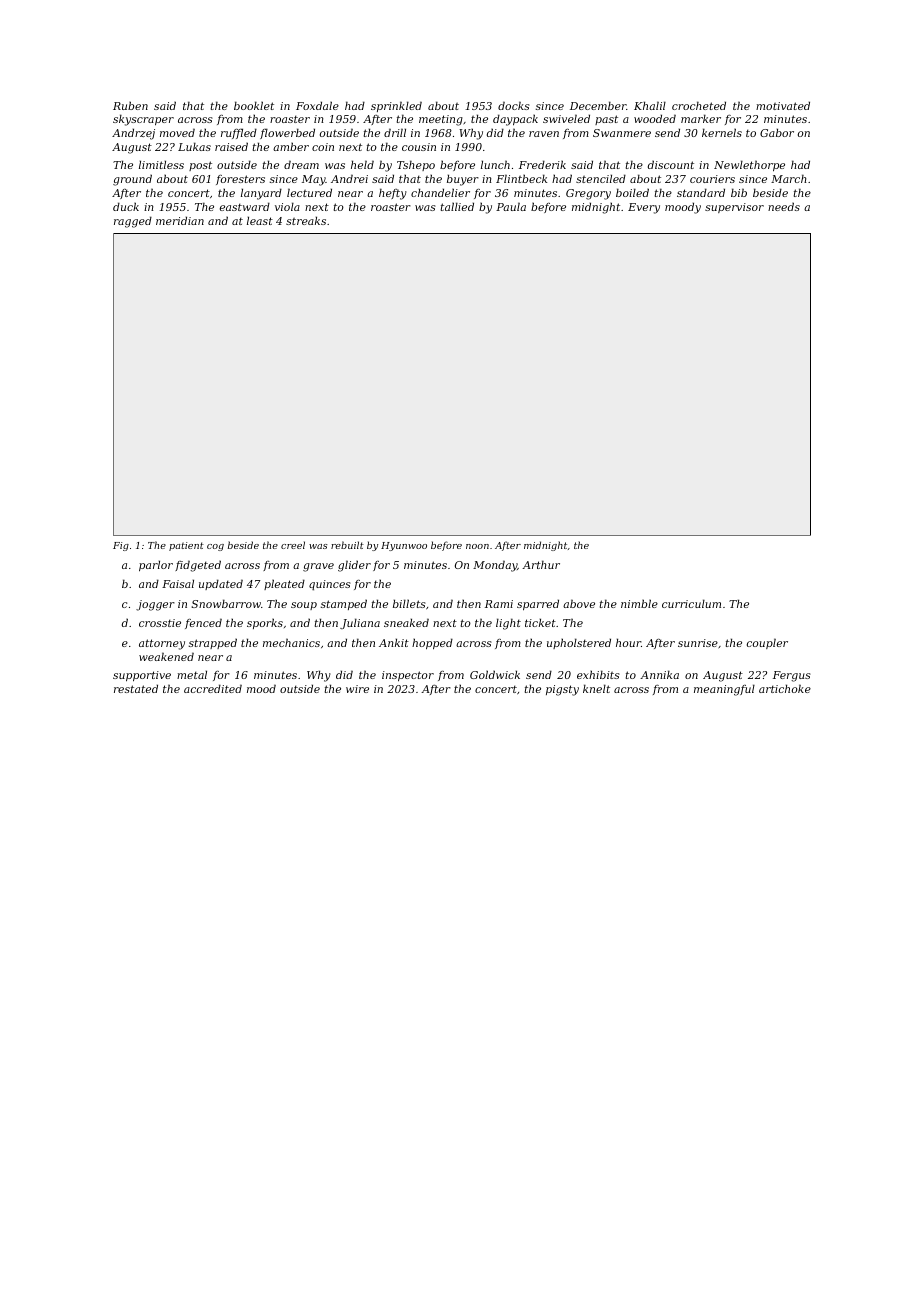  I want to click on Paula, so click(511, 206).
